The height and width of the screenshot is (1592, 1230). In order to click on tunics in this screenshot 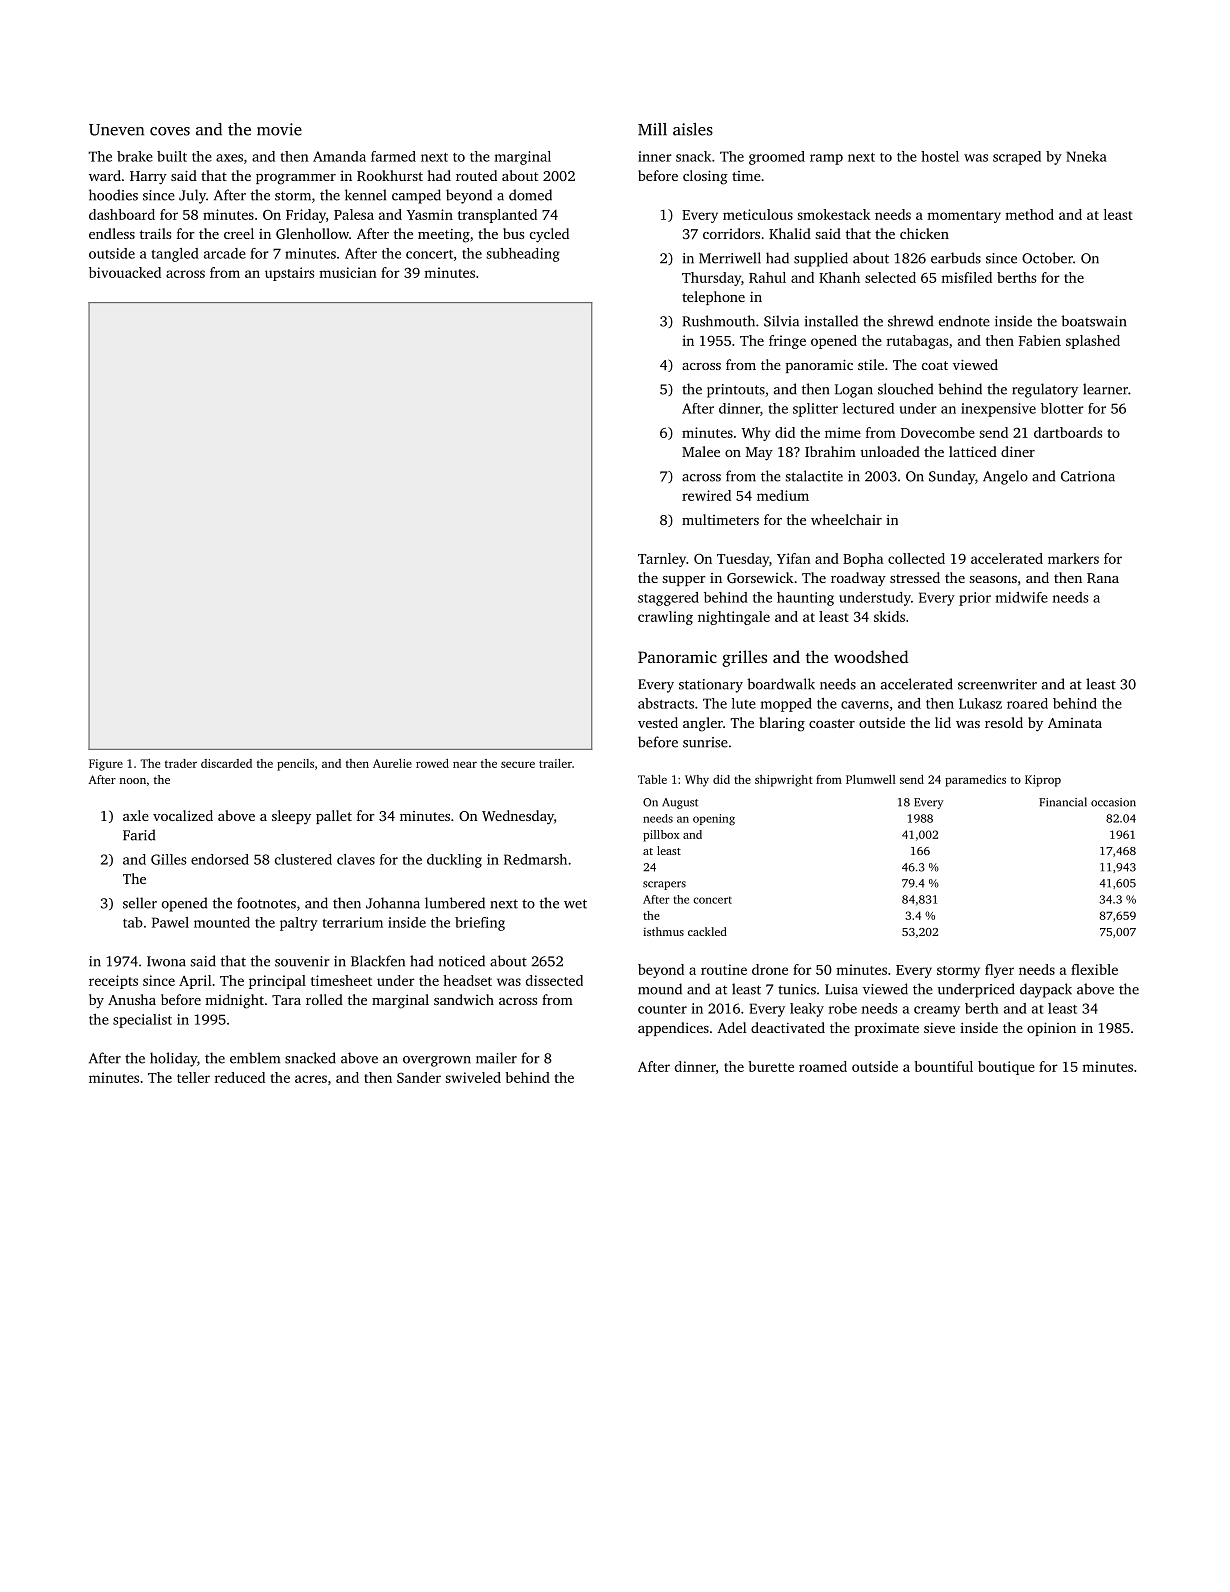, I will do `click(797, 989)`.
